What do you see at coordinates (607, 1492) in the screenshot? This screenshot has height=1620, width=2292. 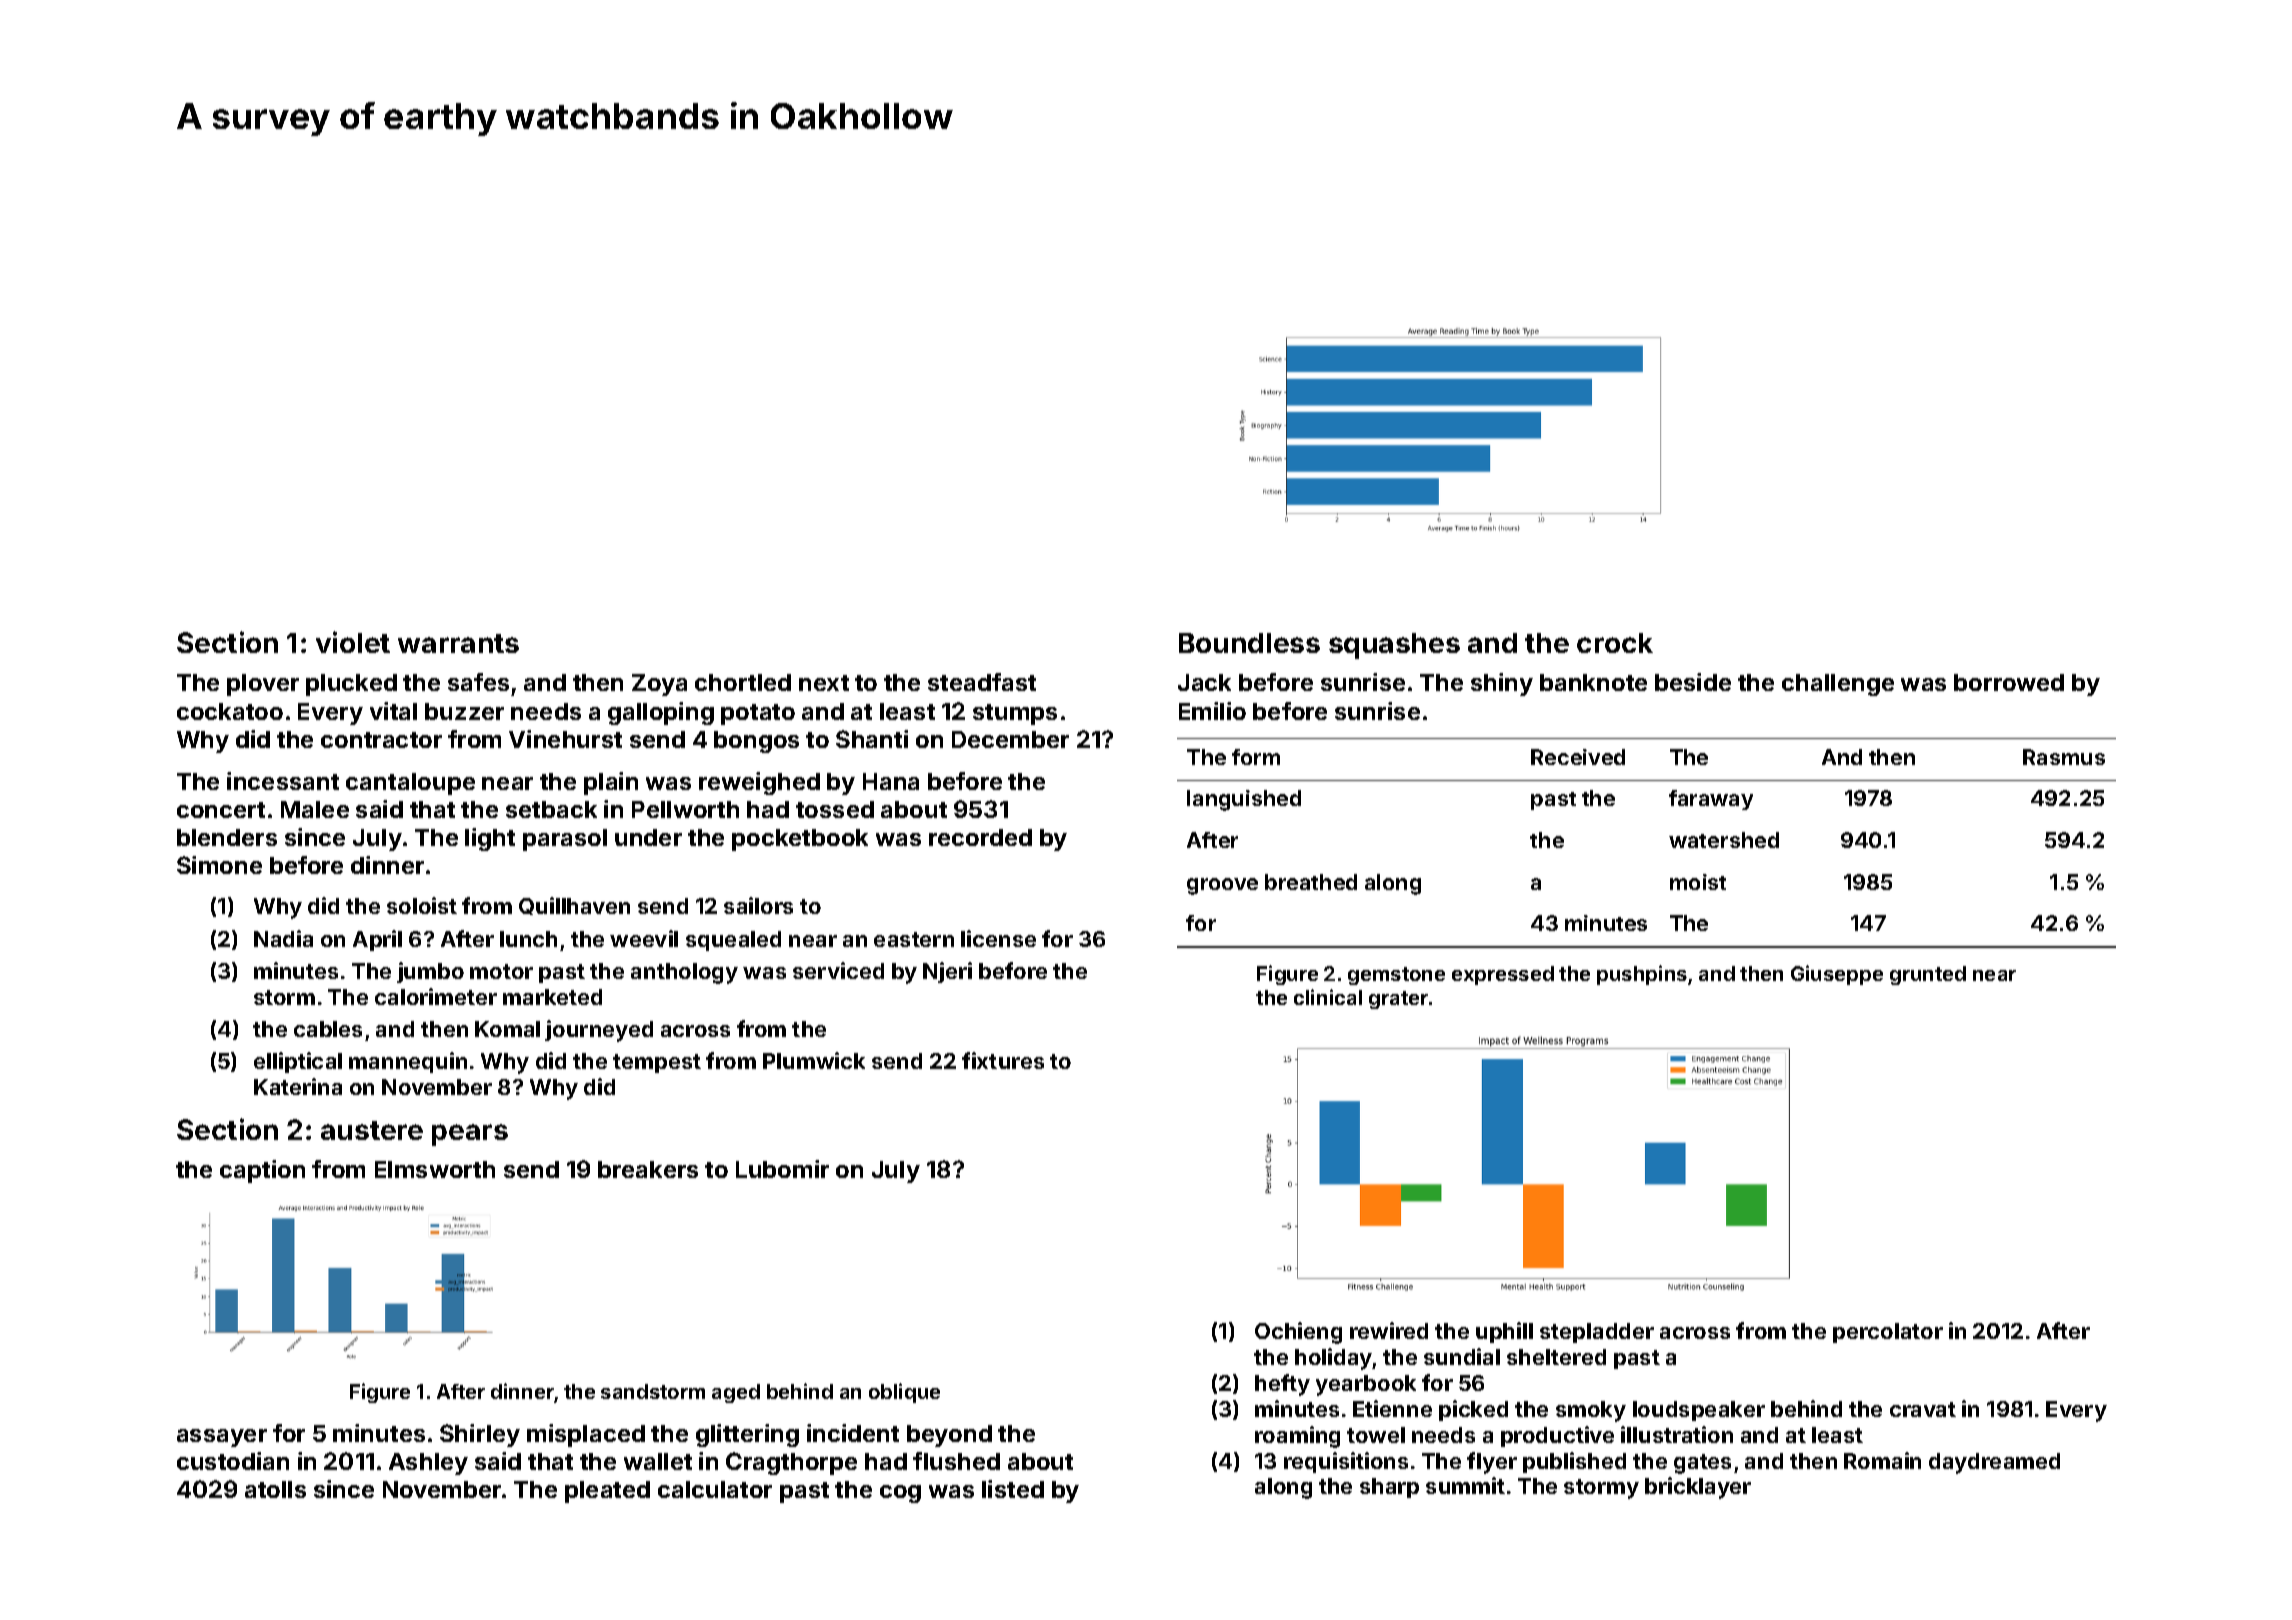 I see `pleated` at bounding box center [607, 1492].
